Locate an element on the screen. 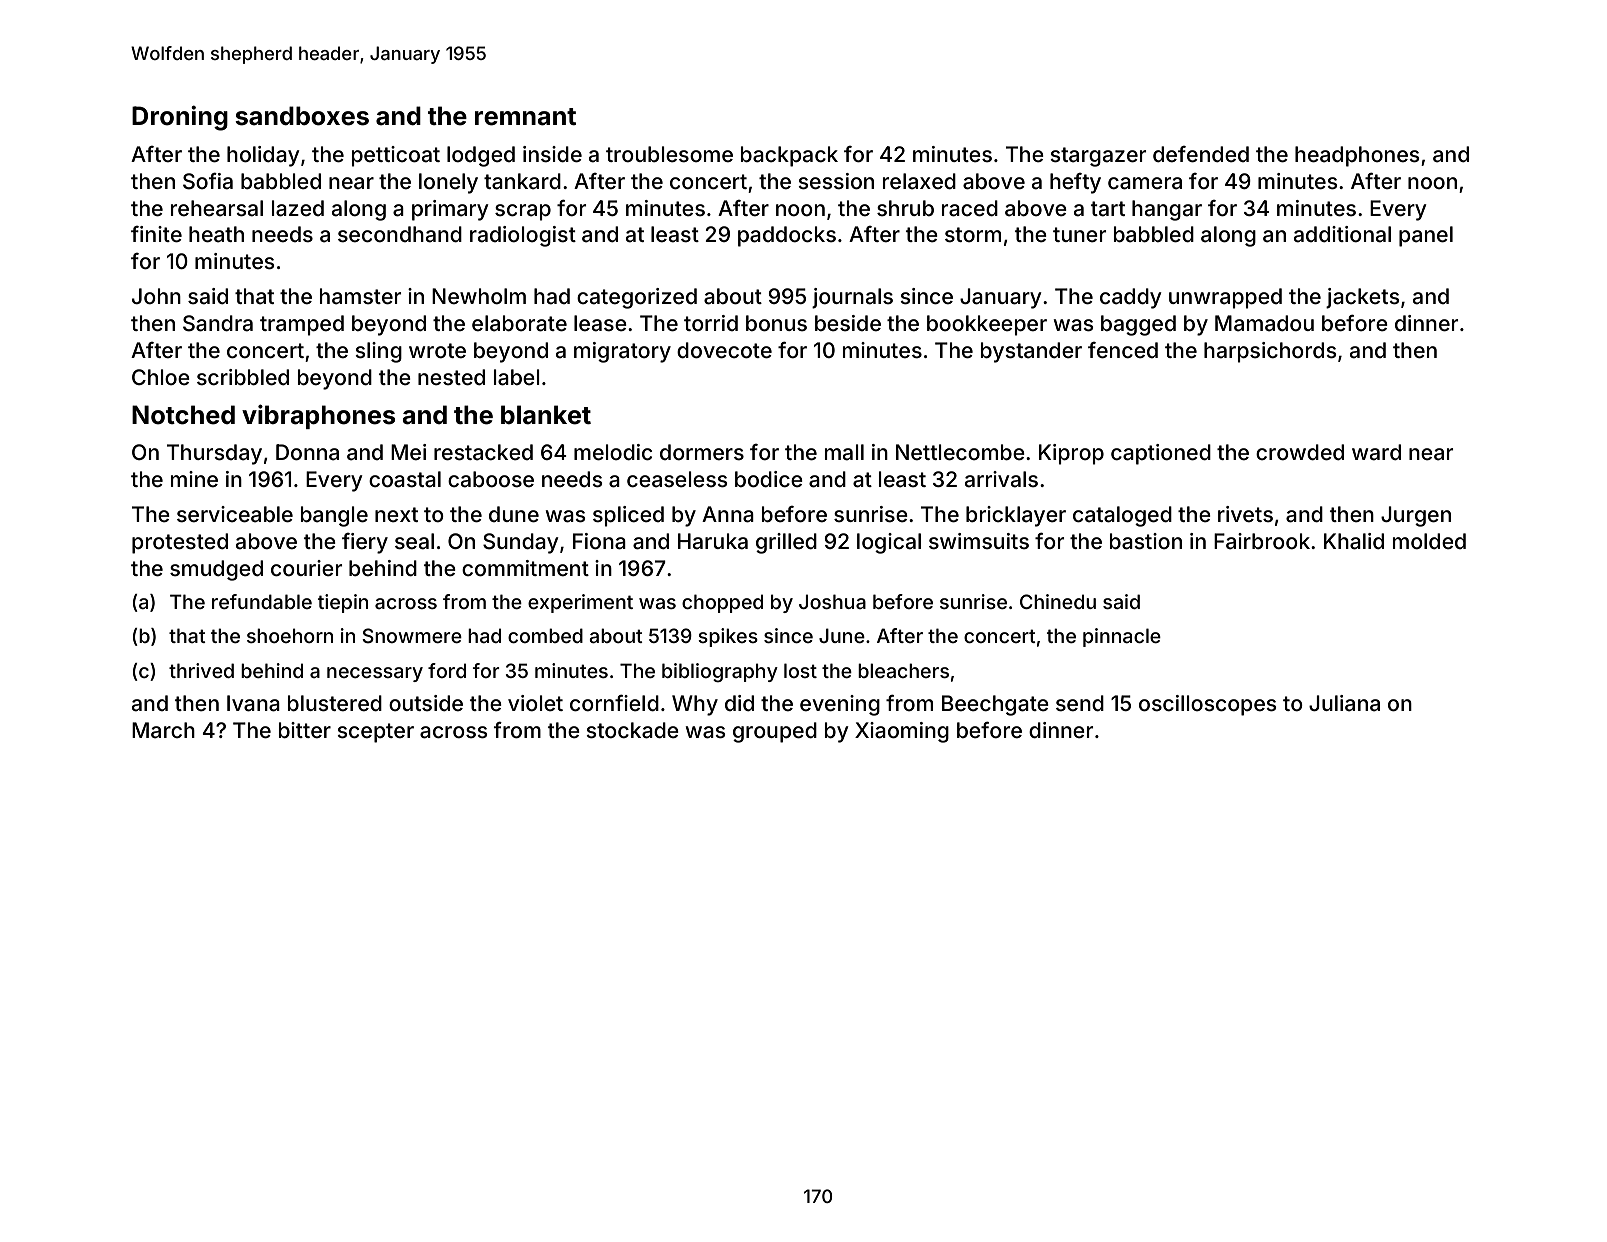 The image size is (1607, 1242). Fairbrook is located at coordinates (1262, 541).
